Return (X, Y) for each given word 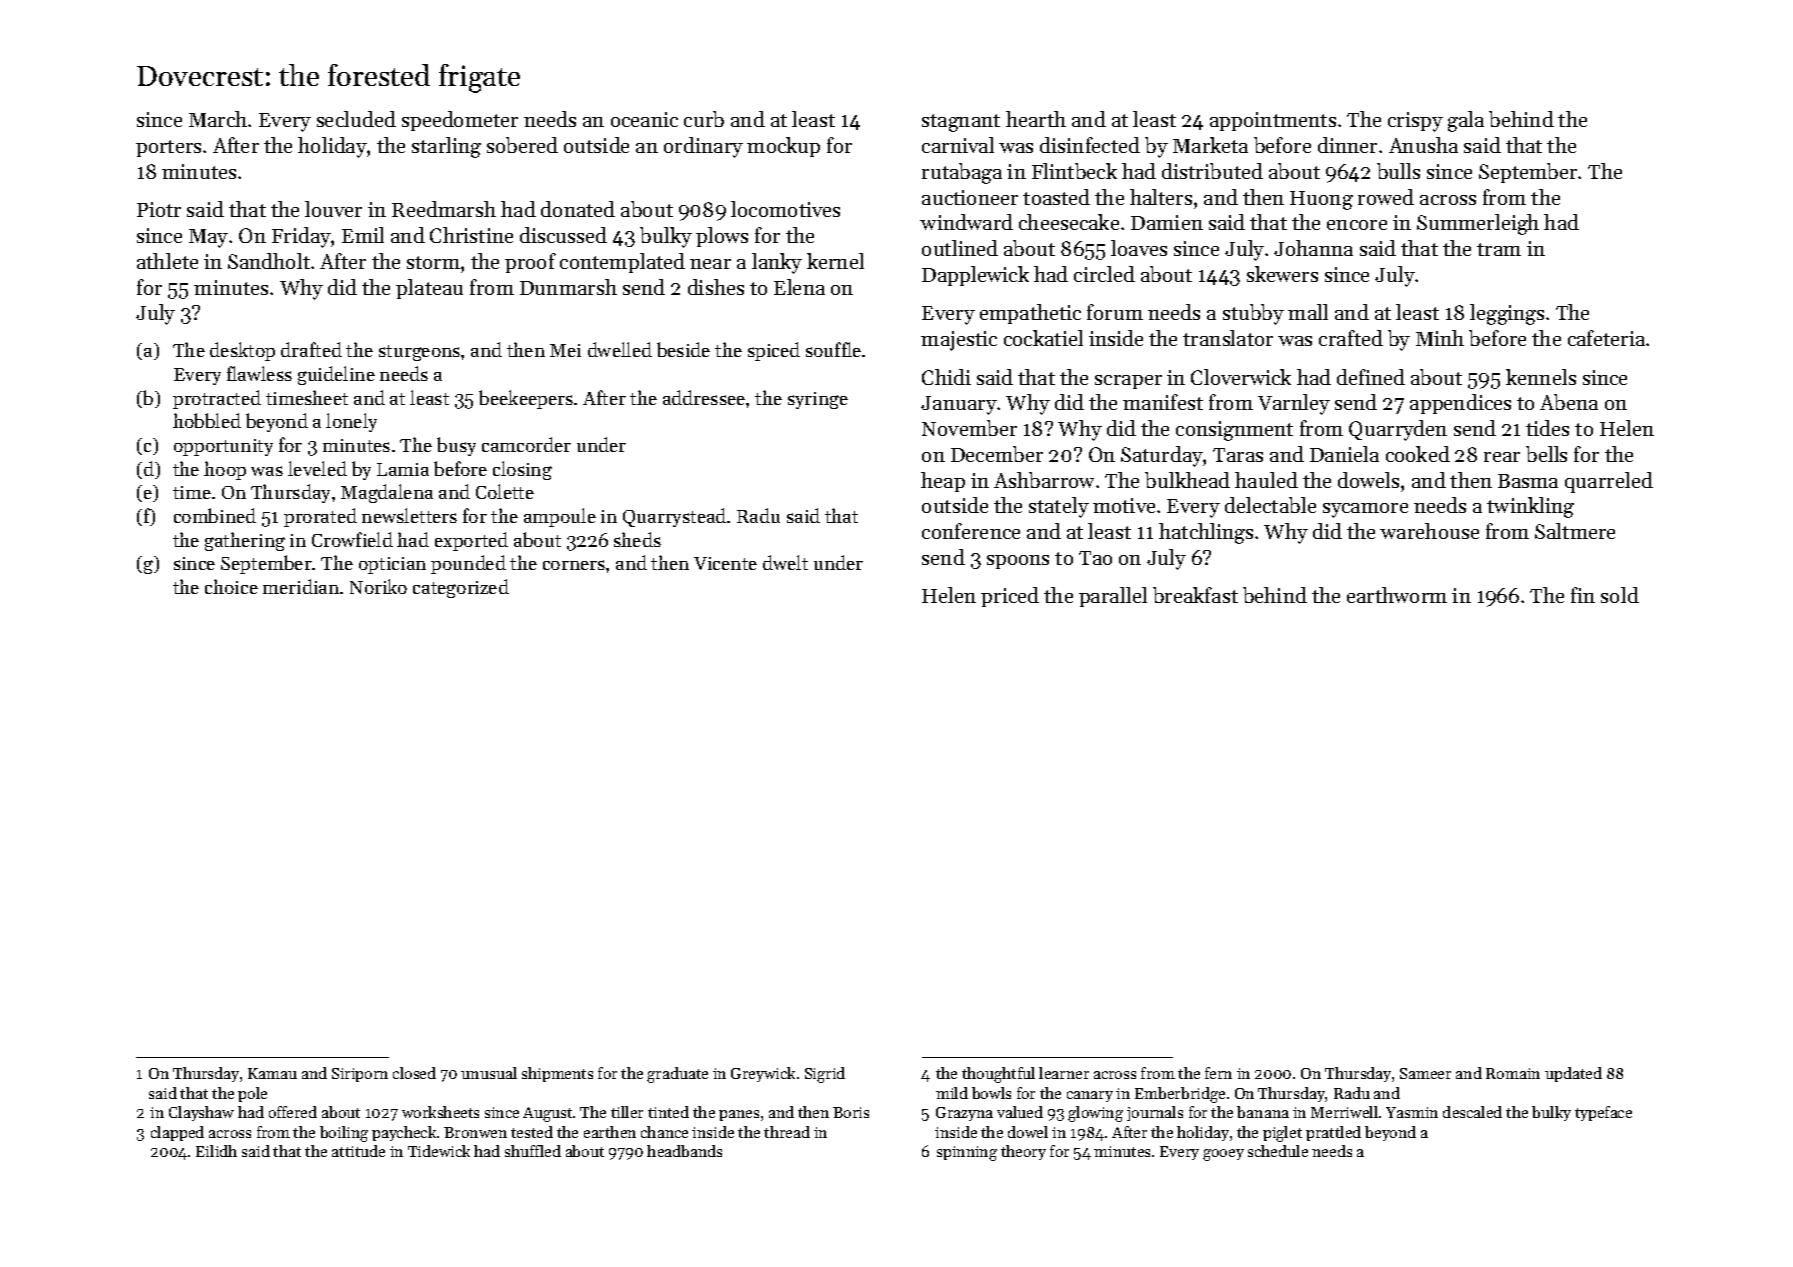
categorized (461, 588)
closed (414, 1073)
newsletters (409, 515)
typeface (1603, 1113)
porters (168, 148)
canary (1090, 1096)
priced (1010, 597)
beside (683, 349)
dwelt (785, 562)
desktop (242, 351)
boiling (344, 1134)
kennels (1541, 377)
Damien (1167, 222)
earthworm (1397, 595)
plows (722, 237)
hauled (1266, 480)
